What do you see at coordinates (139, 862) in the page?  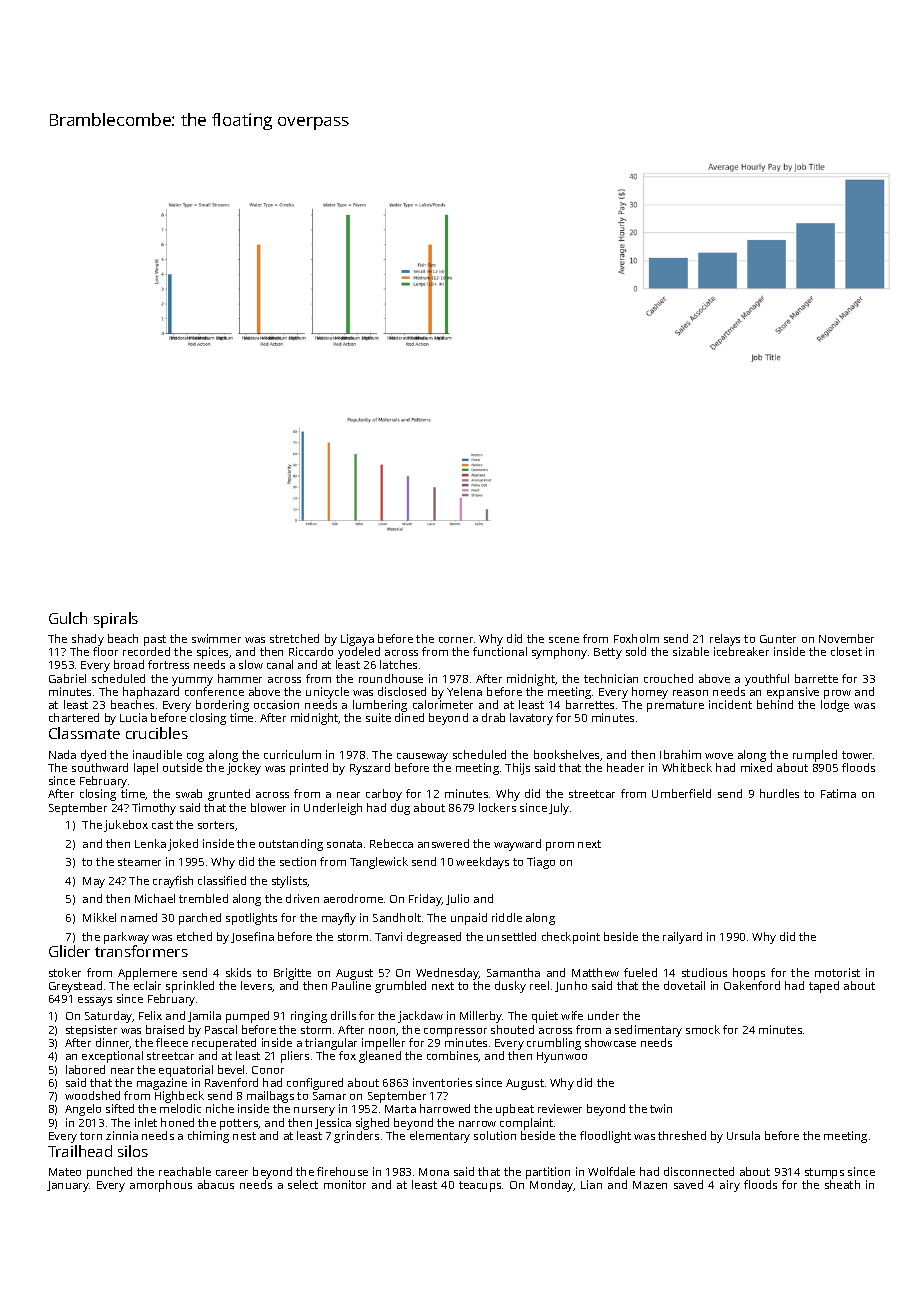 I see `steamer` at bounding box center [139, 862].
